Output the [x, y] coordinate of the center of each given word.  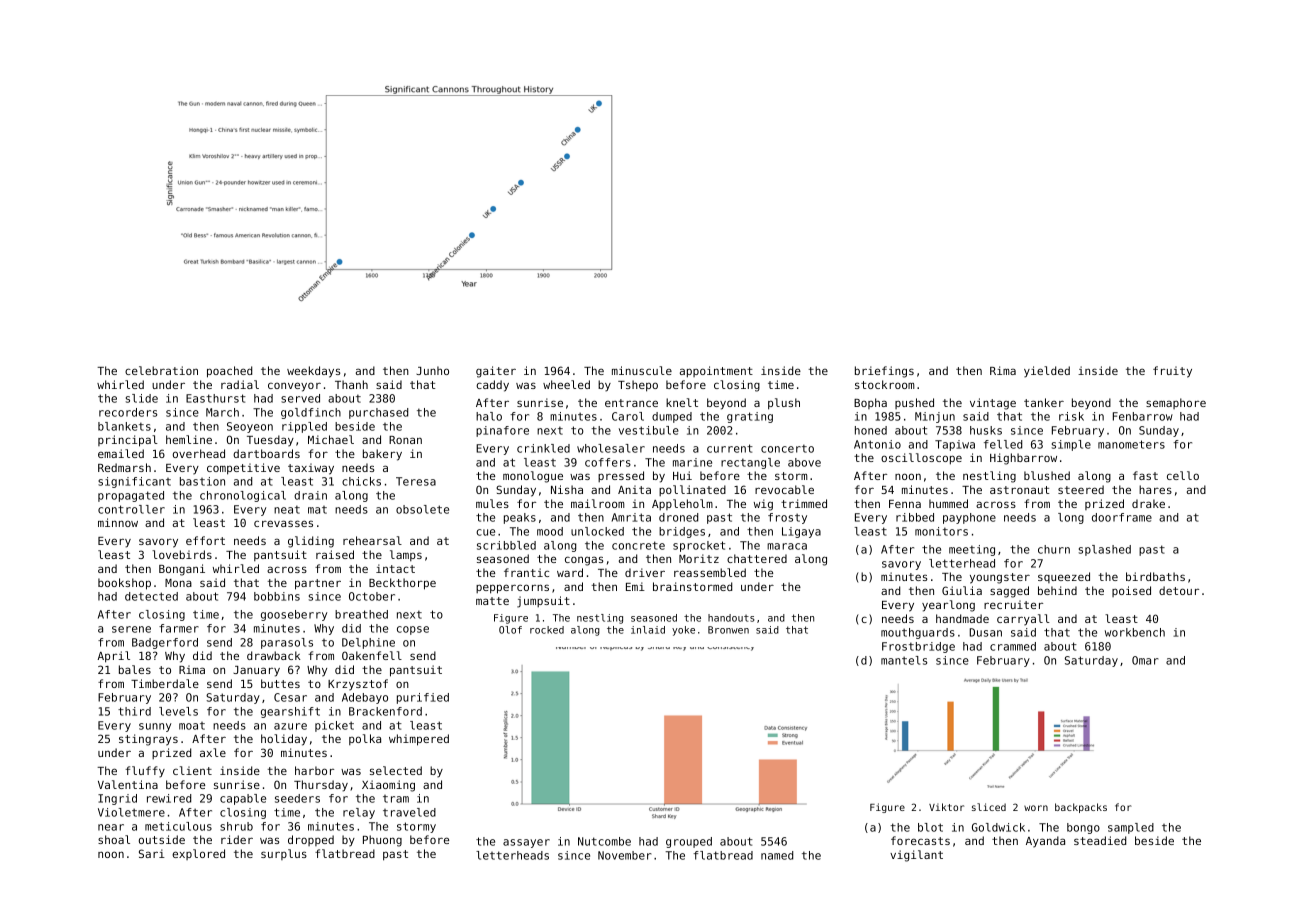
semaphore [1176, 403]
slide [142, 398]
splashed [1105, 550]
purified [423, 698]
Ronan [405, 440]
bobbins [277, 596]
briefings [884, 372]
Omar [1145, 660]
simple [1071, 445]
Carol [628, 416]
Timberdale [165, 683]
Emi [635, 586]
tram [396, 799]
